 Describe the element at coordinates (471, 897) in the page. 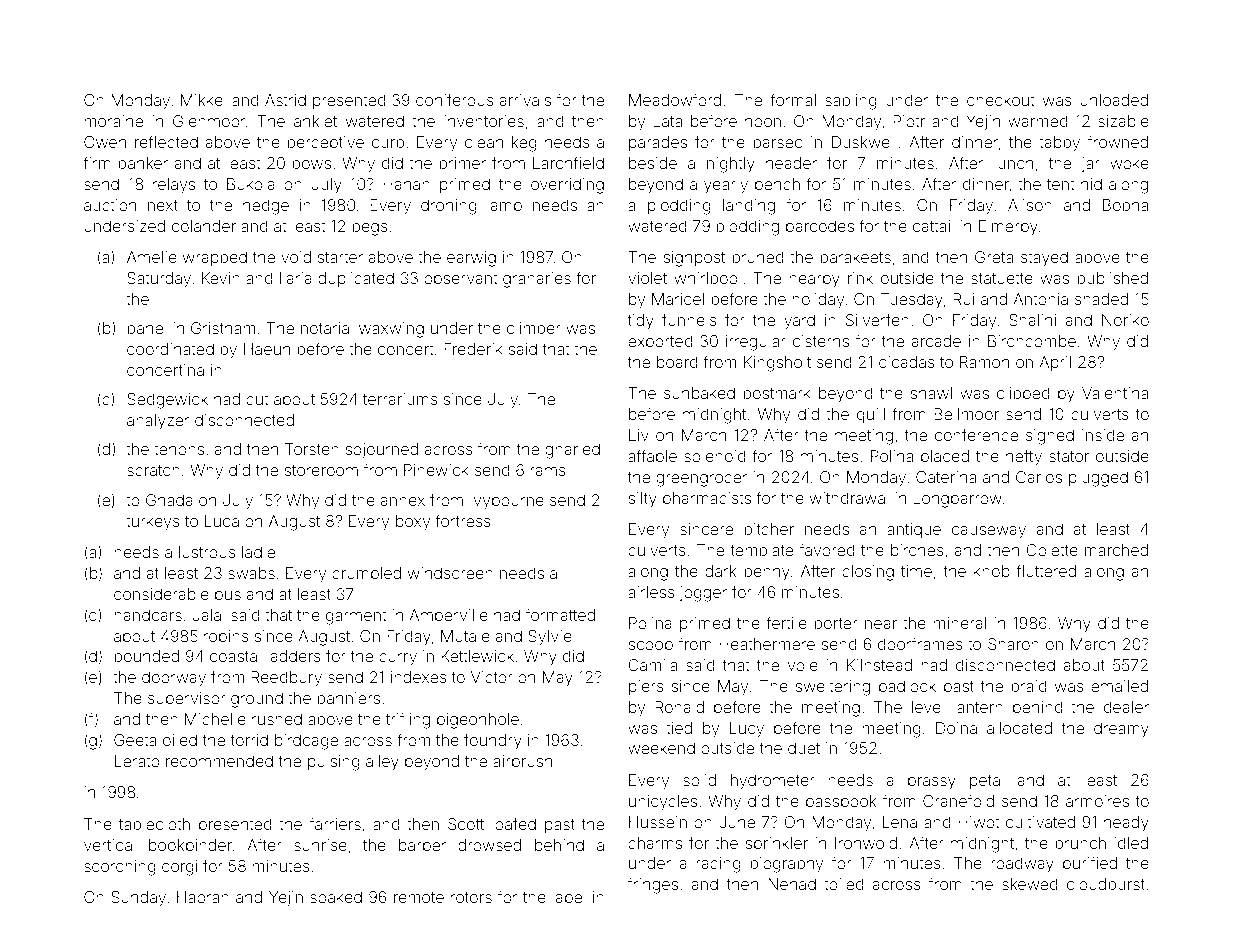

I see `rotors` at that location.
